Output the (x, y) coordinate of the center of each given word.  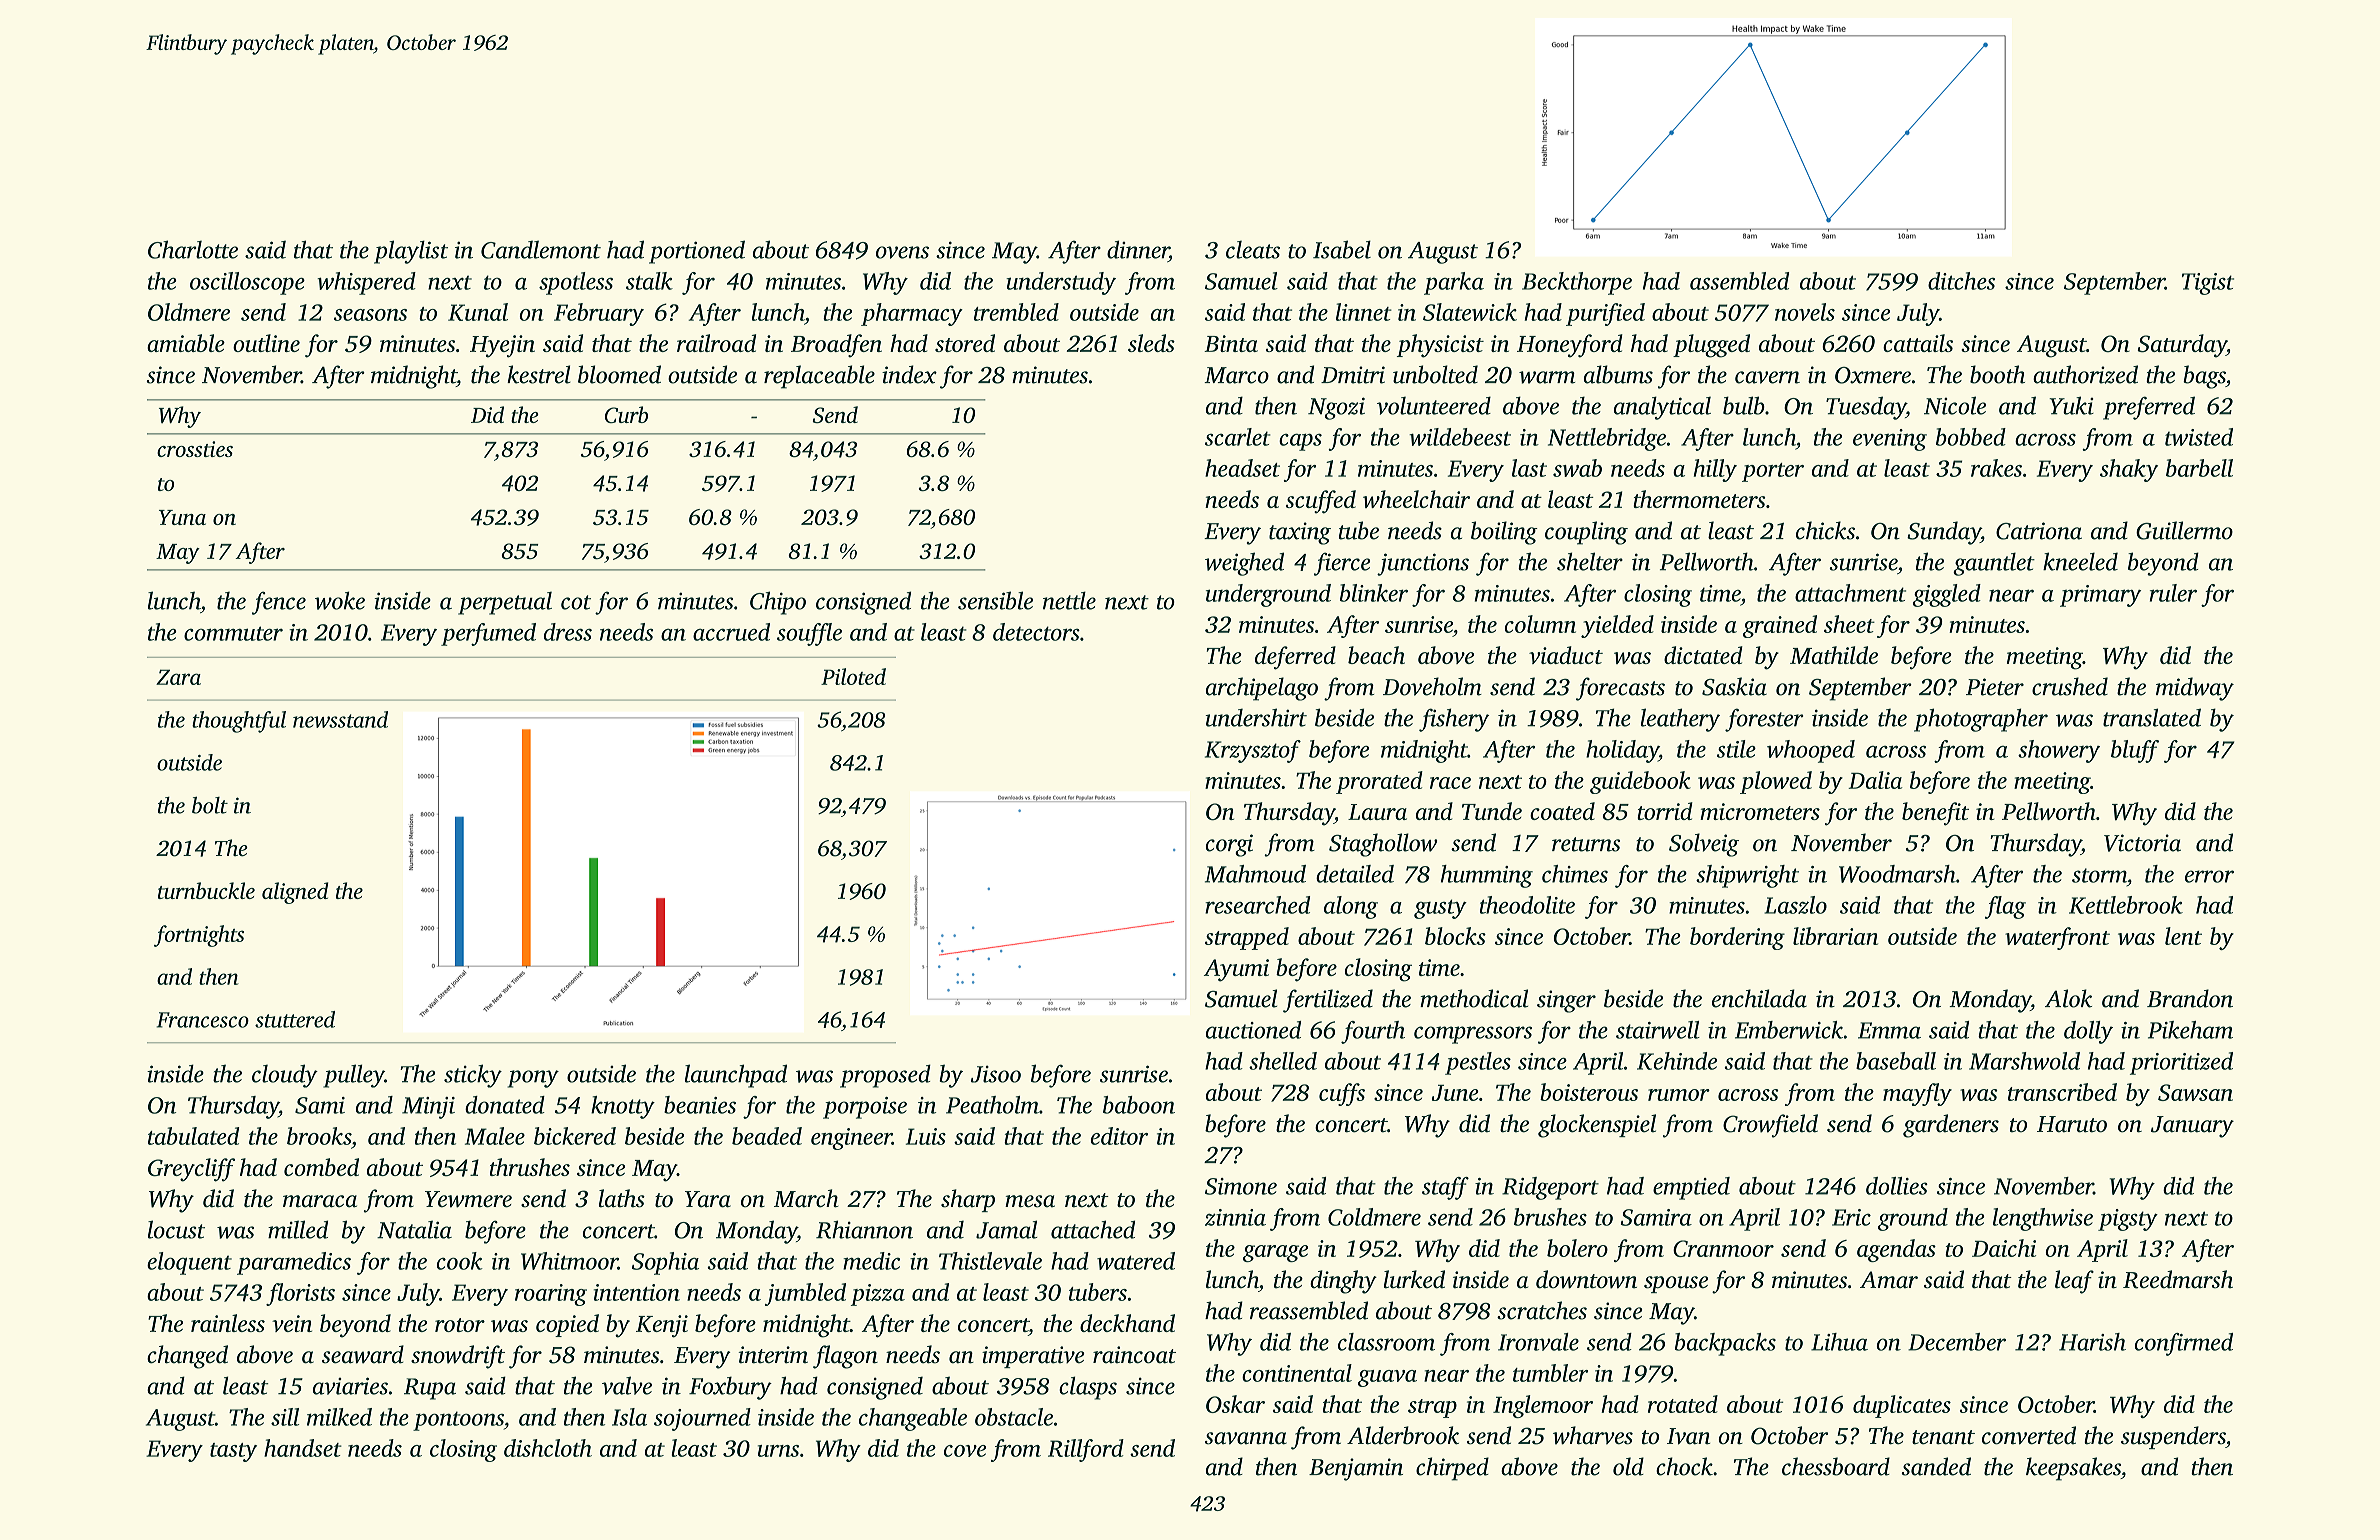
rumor (1679, 1095)
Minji (428, 1108)
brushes (1550, 1217)
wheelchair (1416, 499)
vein (292, 1323)
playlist (411, 252)
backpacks (1725, 1344)
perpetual (505, 603)
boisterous (1589, 1092)
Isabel (1342, 249)
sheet (1849, 624)
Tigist (2208, 284)
